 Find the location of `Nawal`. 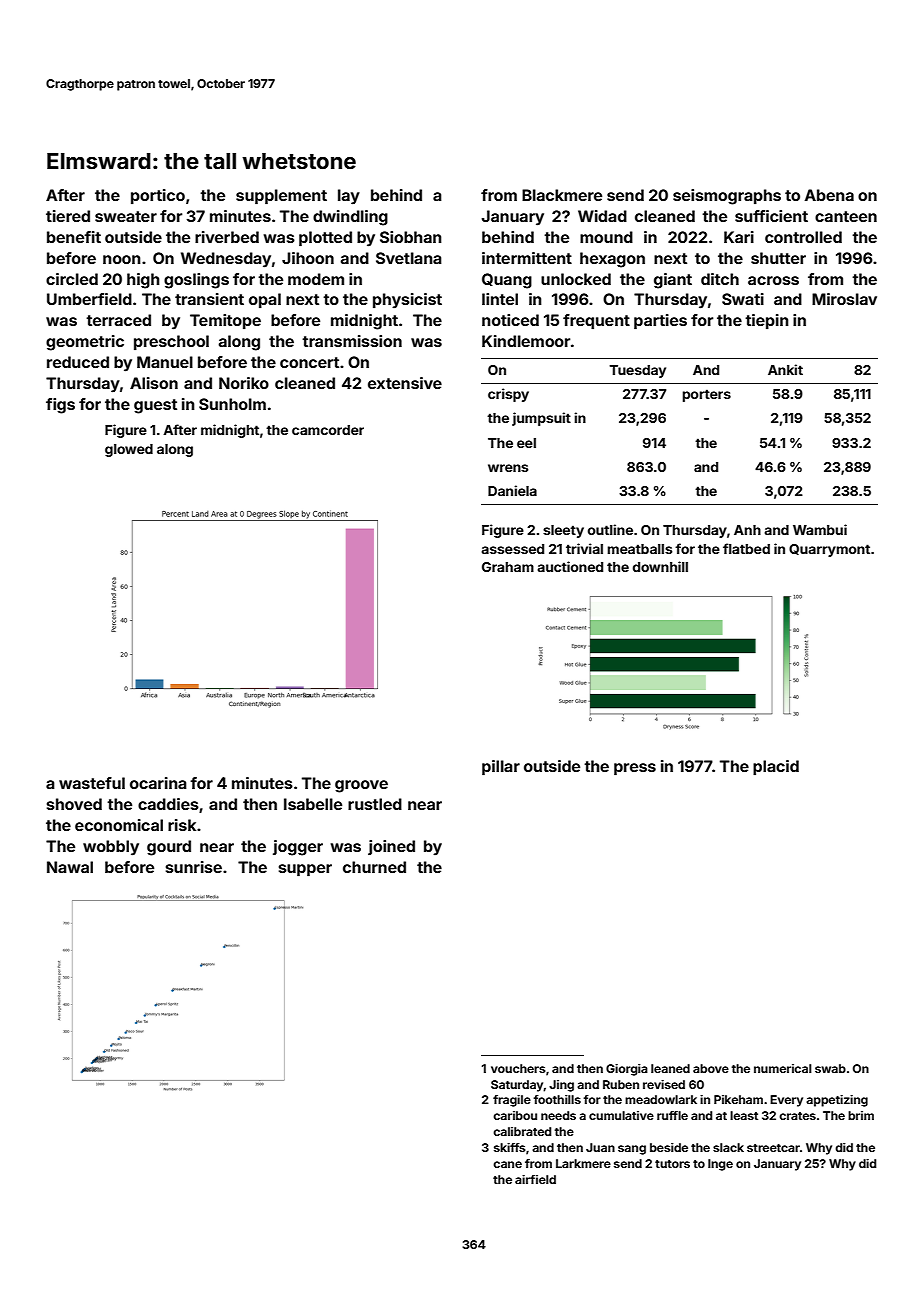

Nawal is located at coordinates (70, 867).
